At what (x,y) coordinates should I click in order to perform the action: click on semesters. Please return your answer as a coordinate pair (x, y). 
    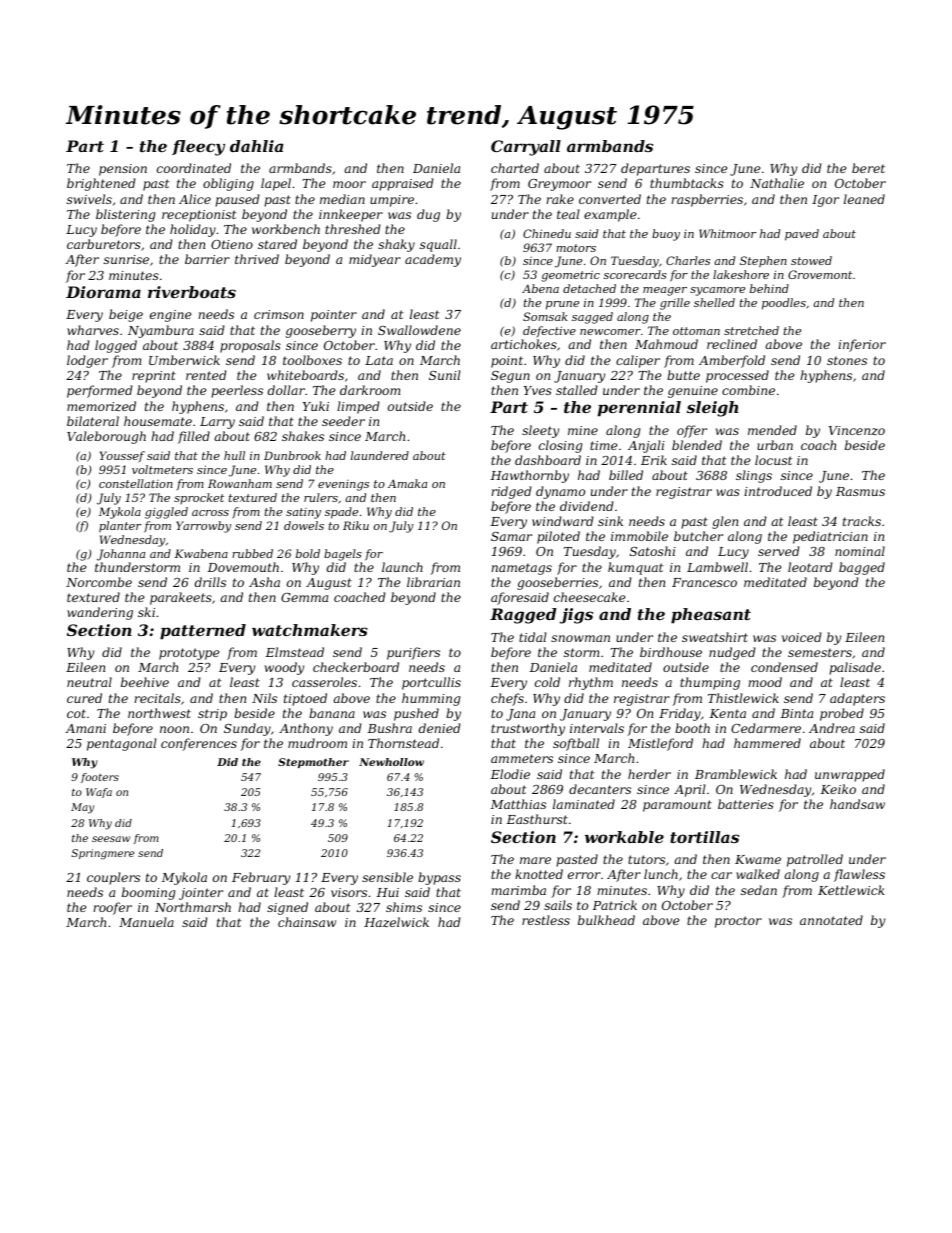
    Looking at the image, I should click on (820, 652).
